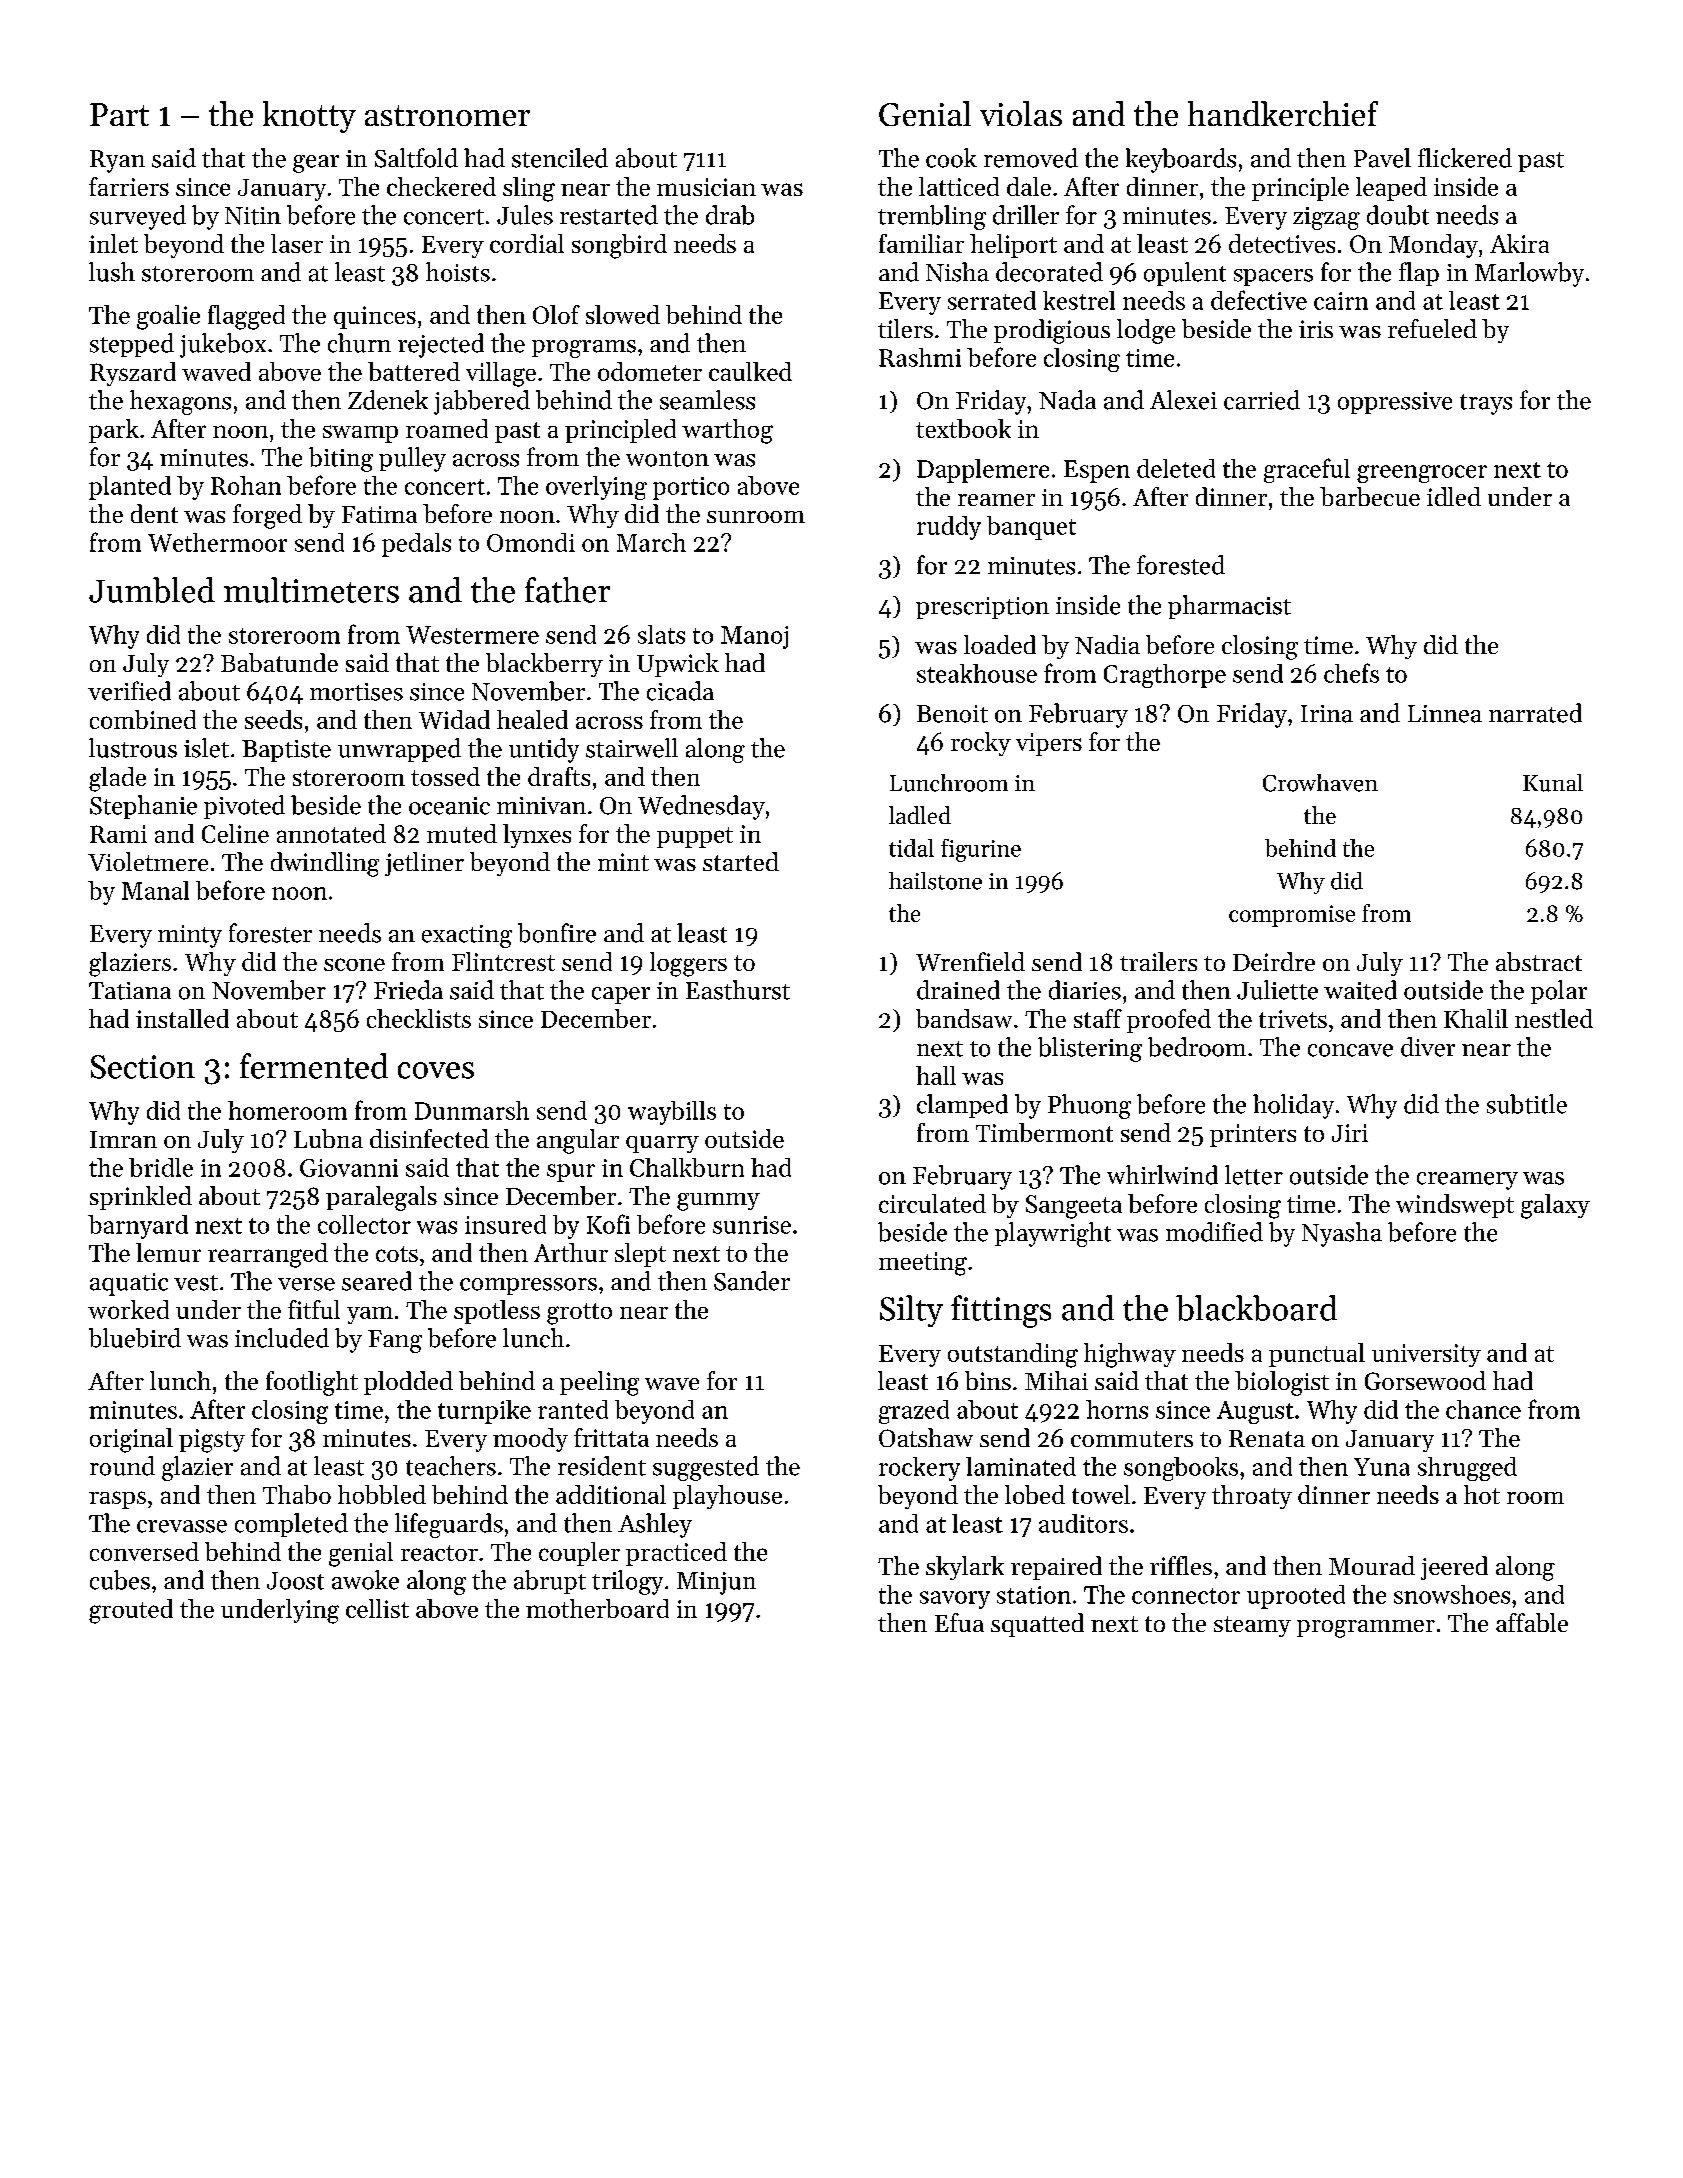  I want to click on flickered, so click(1465, 158).
